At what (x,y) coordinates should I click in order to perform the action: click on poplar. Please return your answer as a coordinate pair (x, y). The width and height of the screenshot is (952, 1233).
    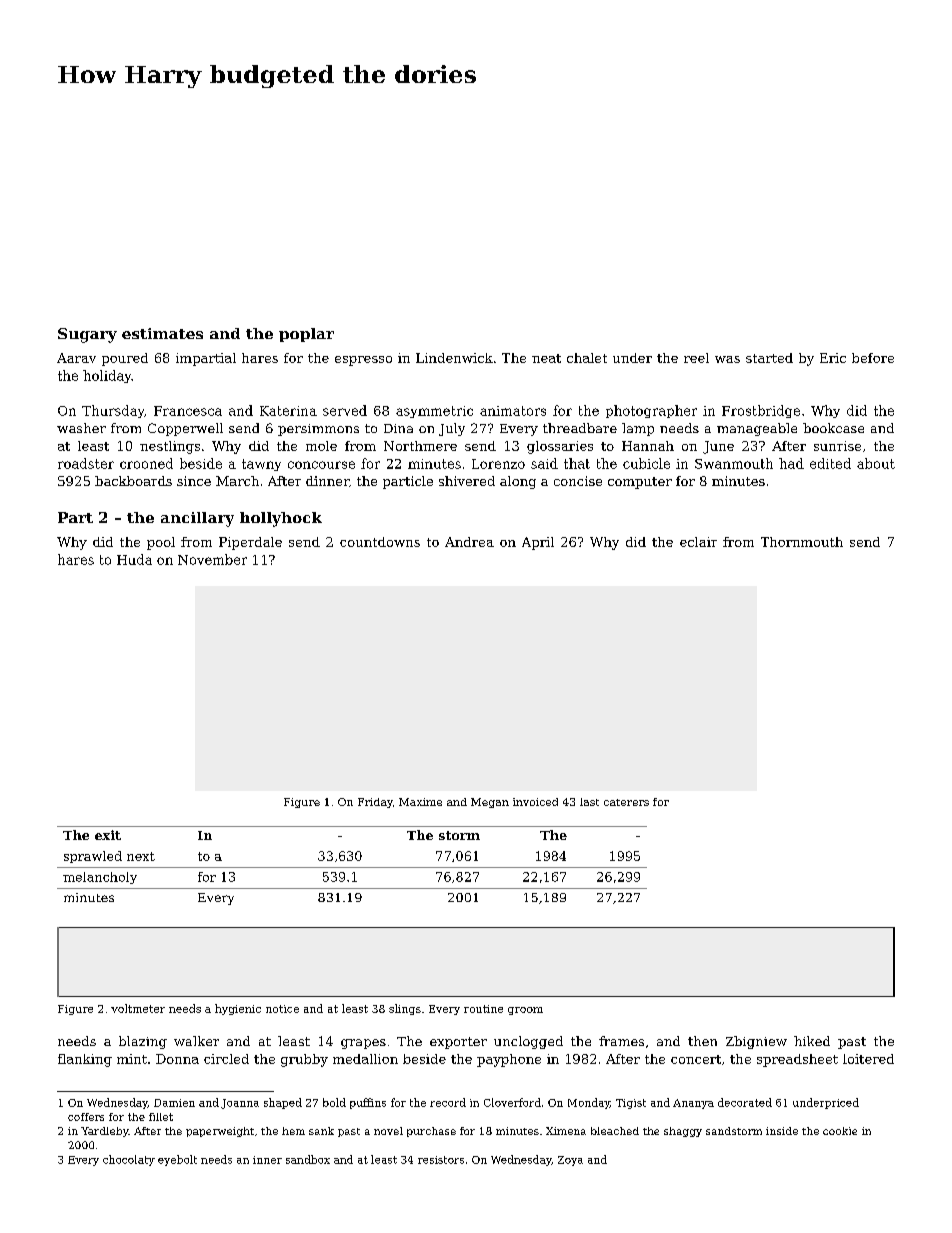
    Looking at the image, I should click on (306, 335).
